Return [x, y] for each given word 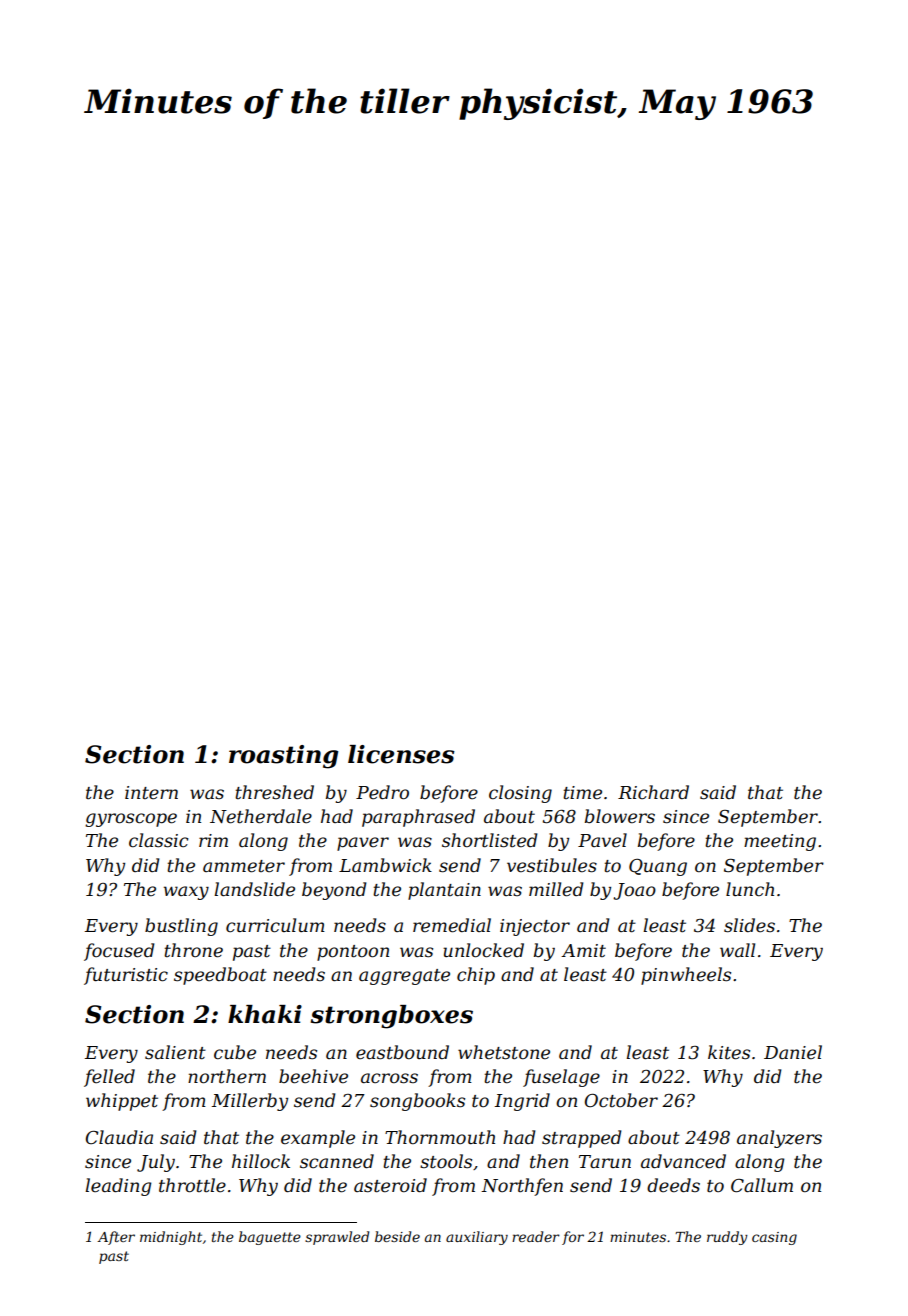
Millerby [250, 1102]
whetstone [504, 1052]
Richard [653, 792]
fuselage [561, 1078]
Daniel [793, 1052]
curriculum [275, 925]
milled [556, 889]
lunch [750, 889]
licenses [401, 754]
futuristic [126, 976]
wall [737, 950]
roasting [283, 757]
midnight [171, 1238]
